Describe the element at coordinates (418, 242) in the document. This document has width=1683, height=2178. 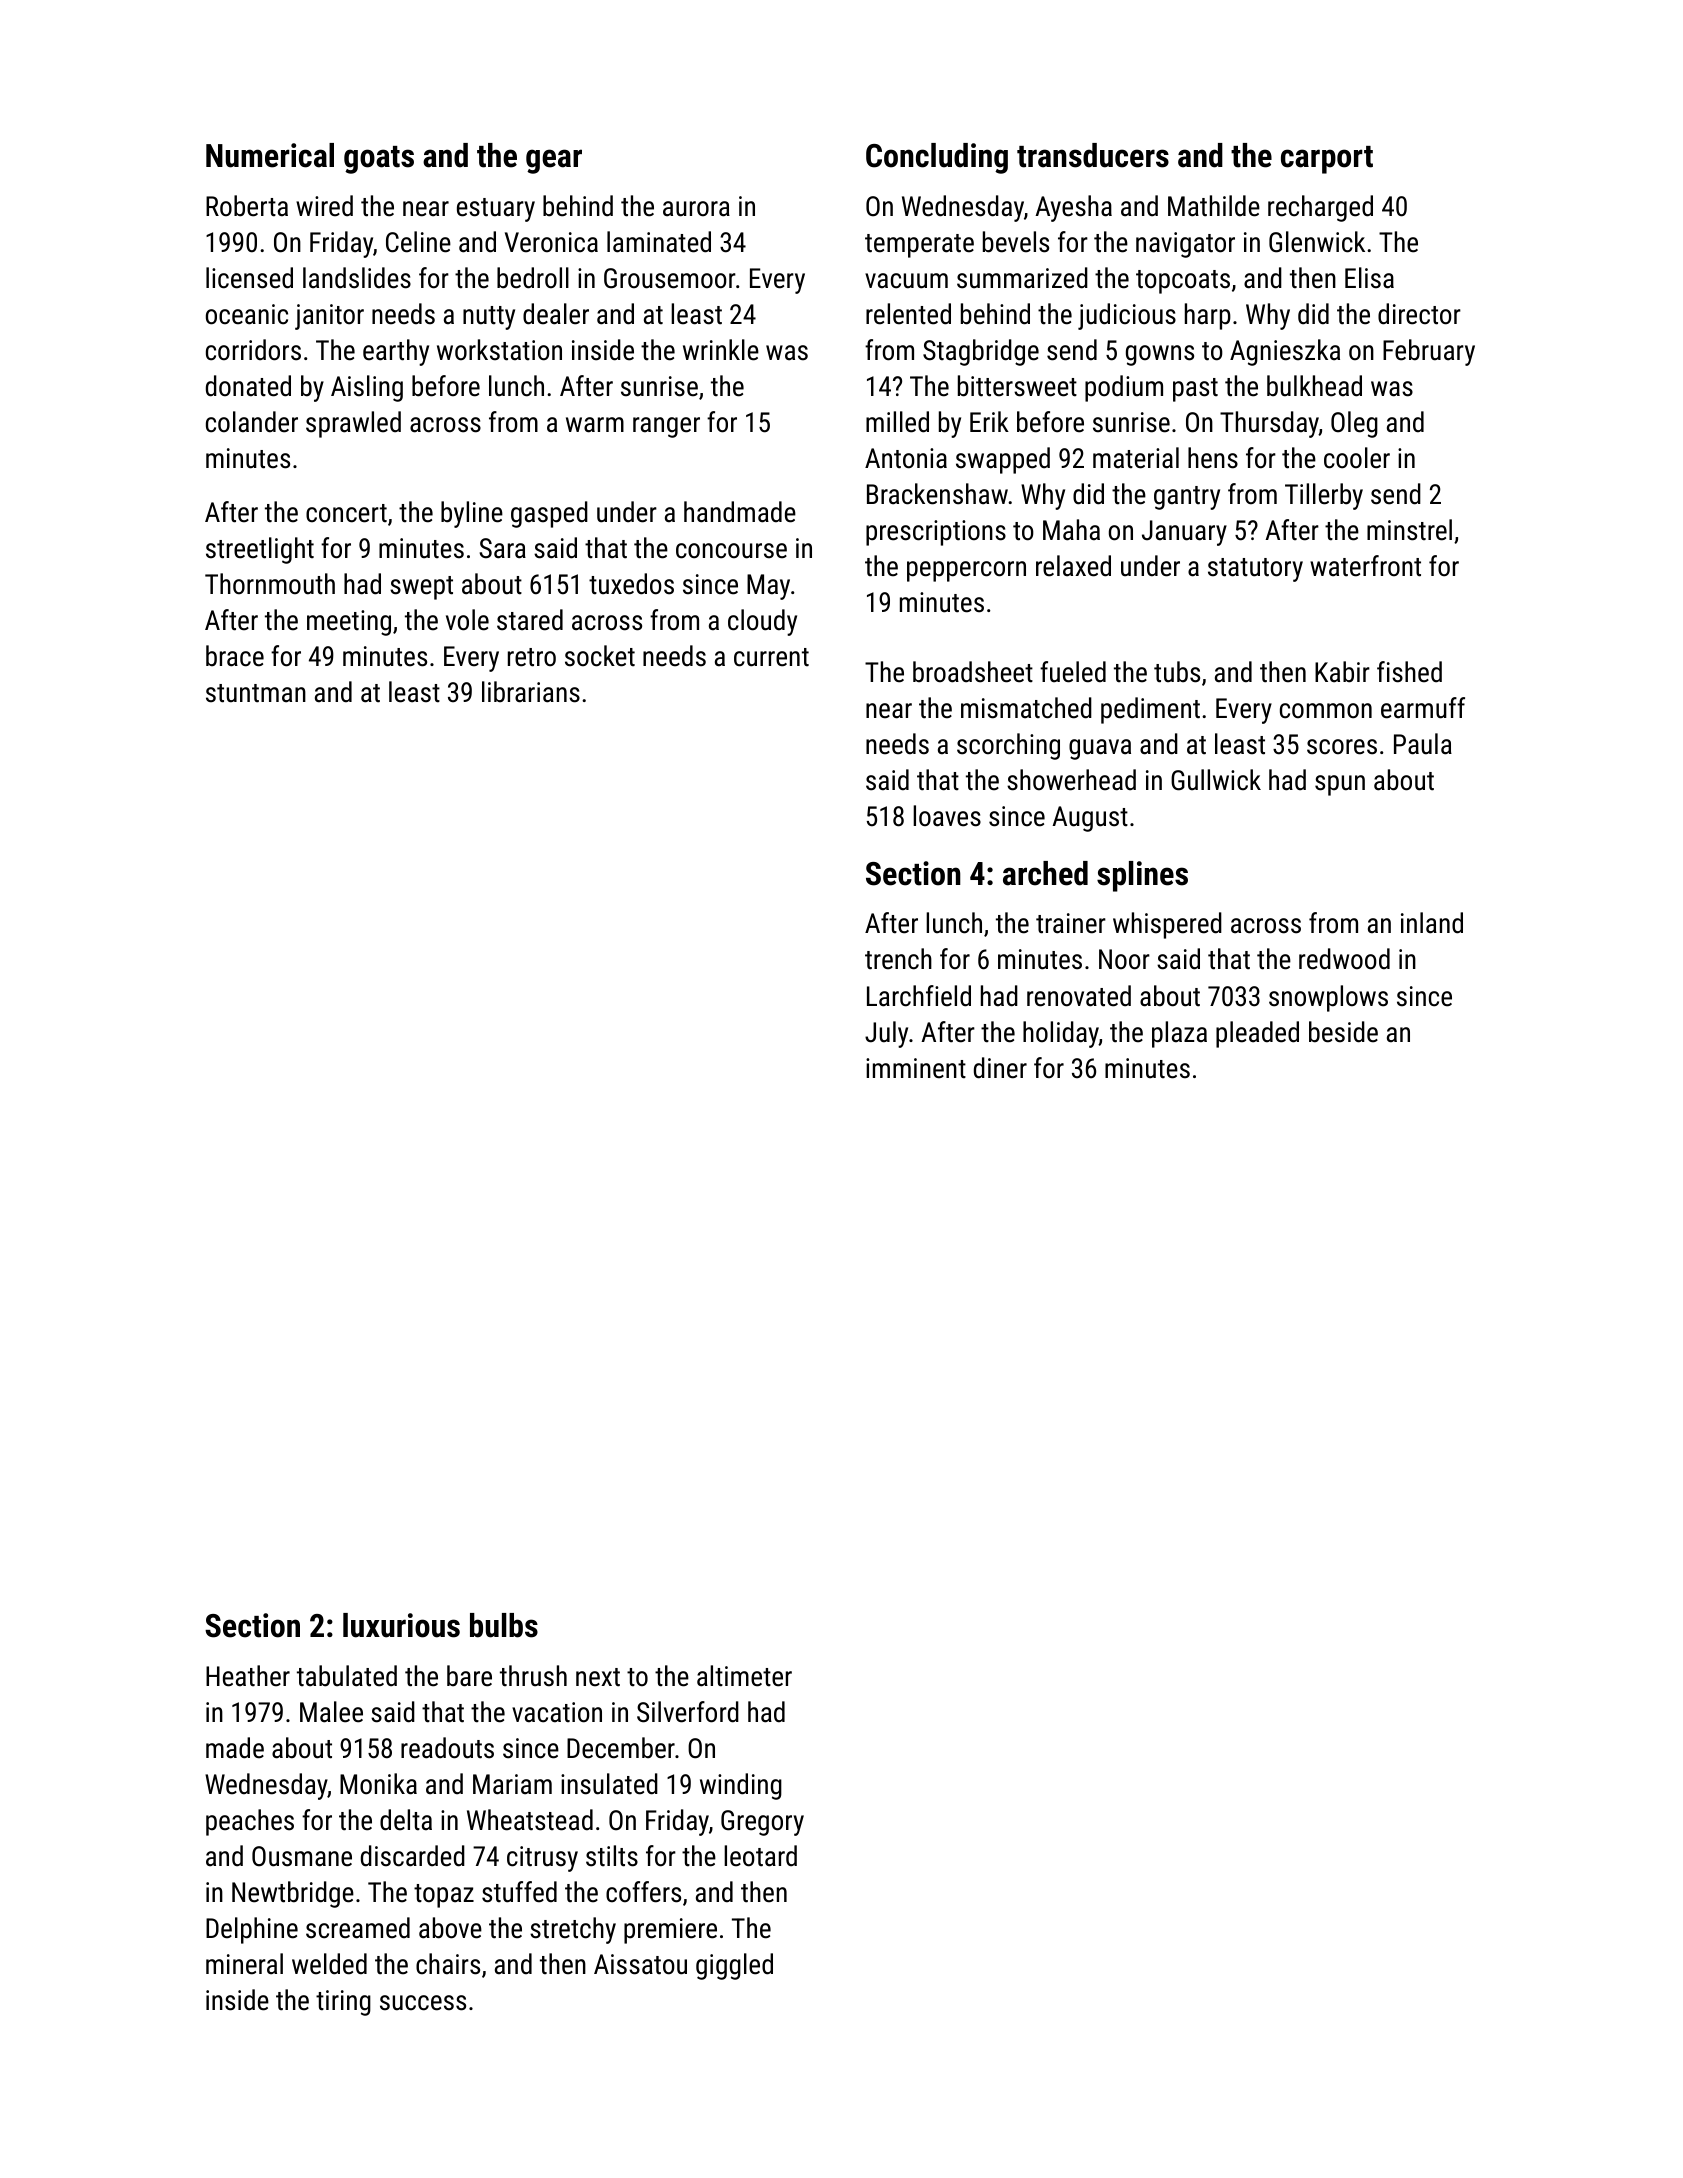
I see `Celine` at that location.
